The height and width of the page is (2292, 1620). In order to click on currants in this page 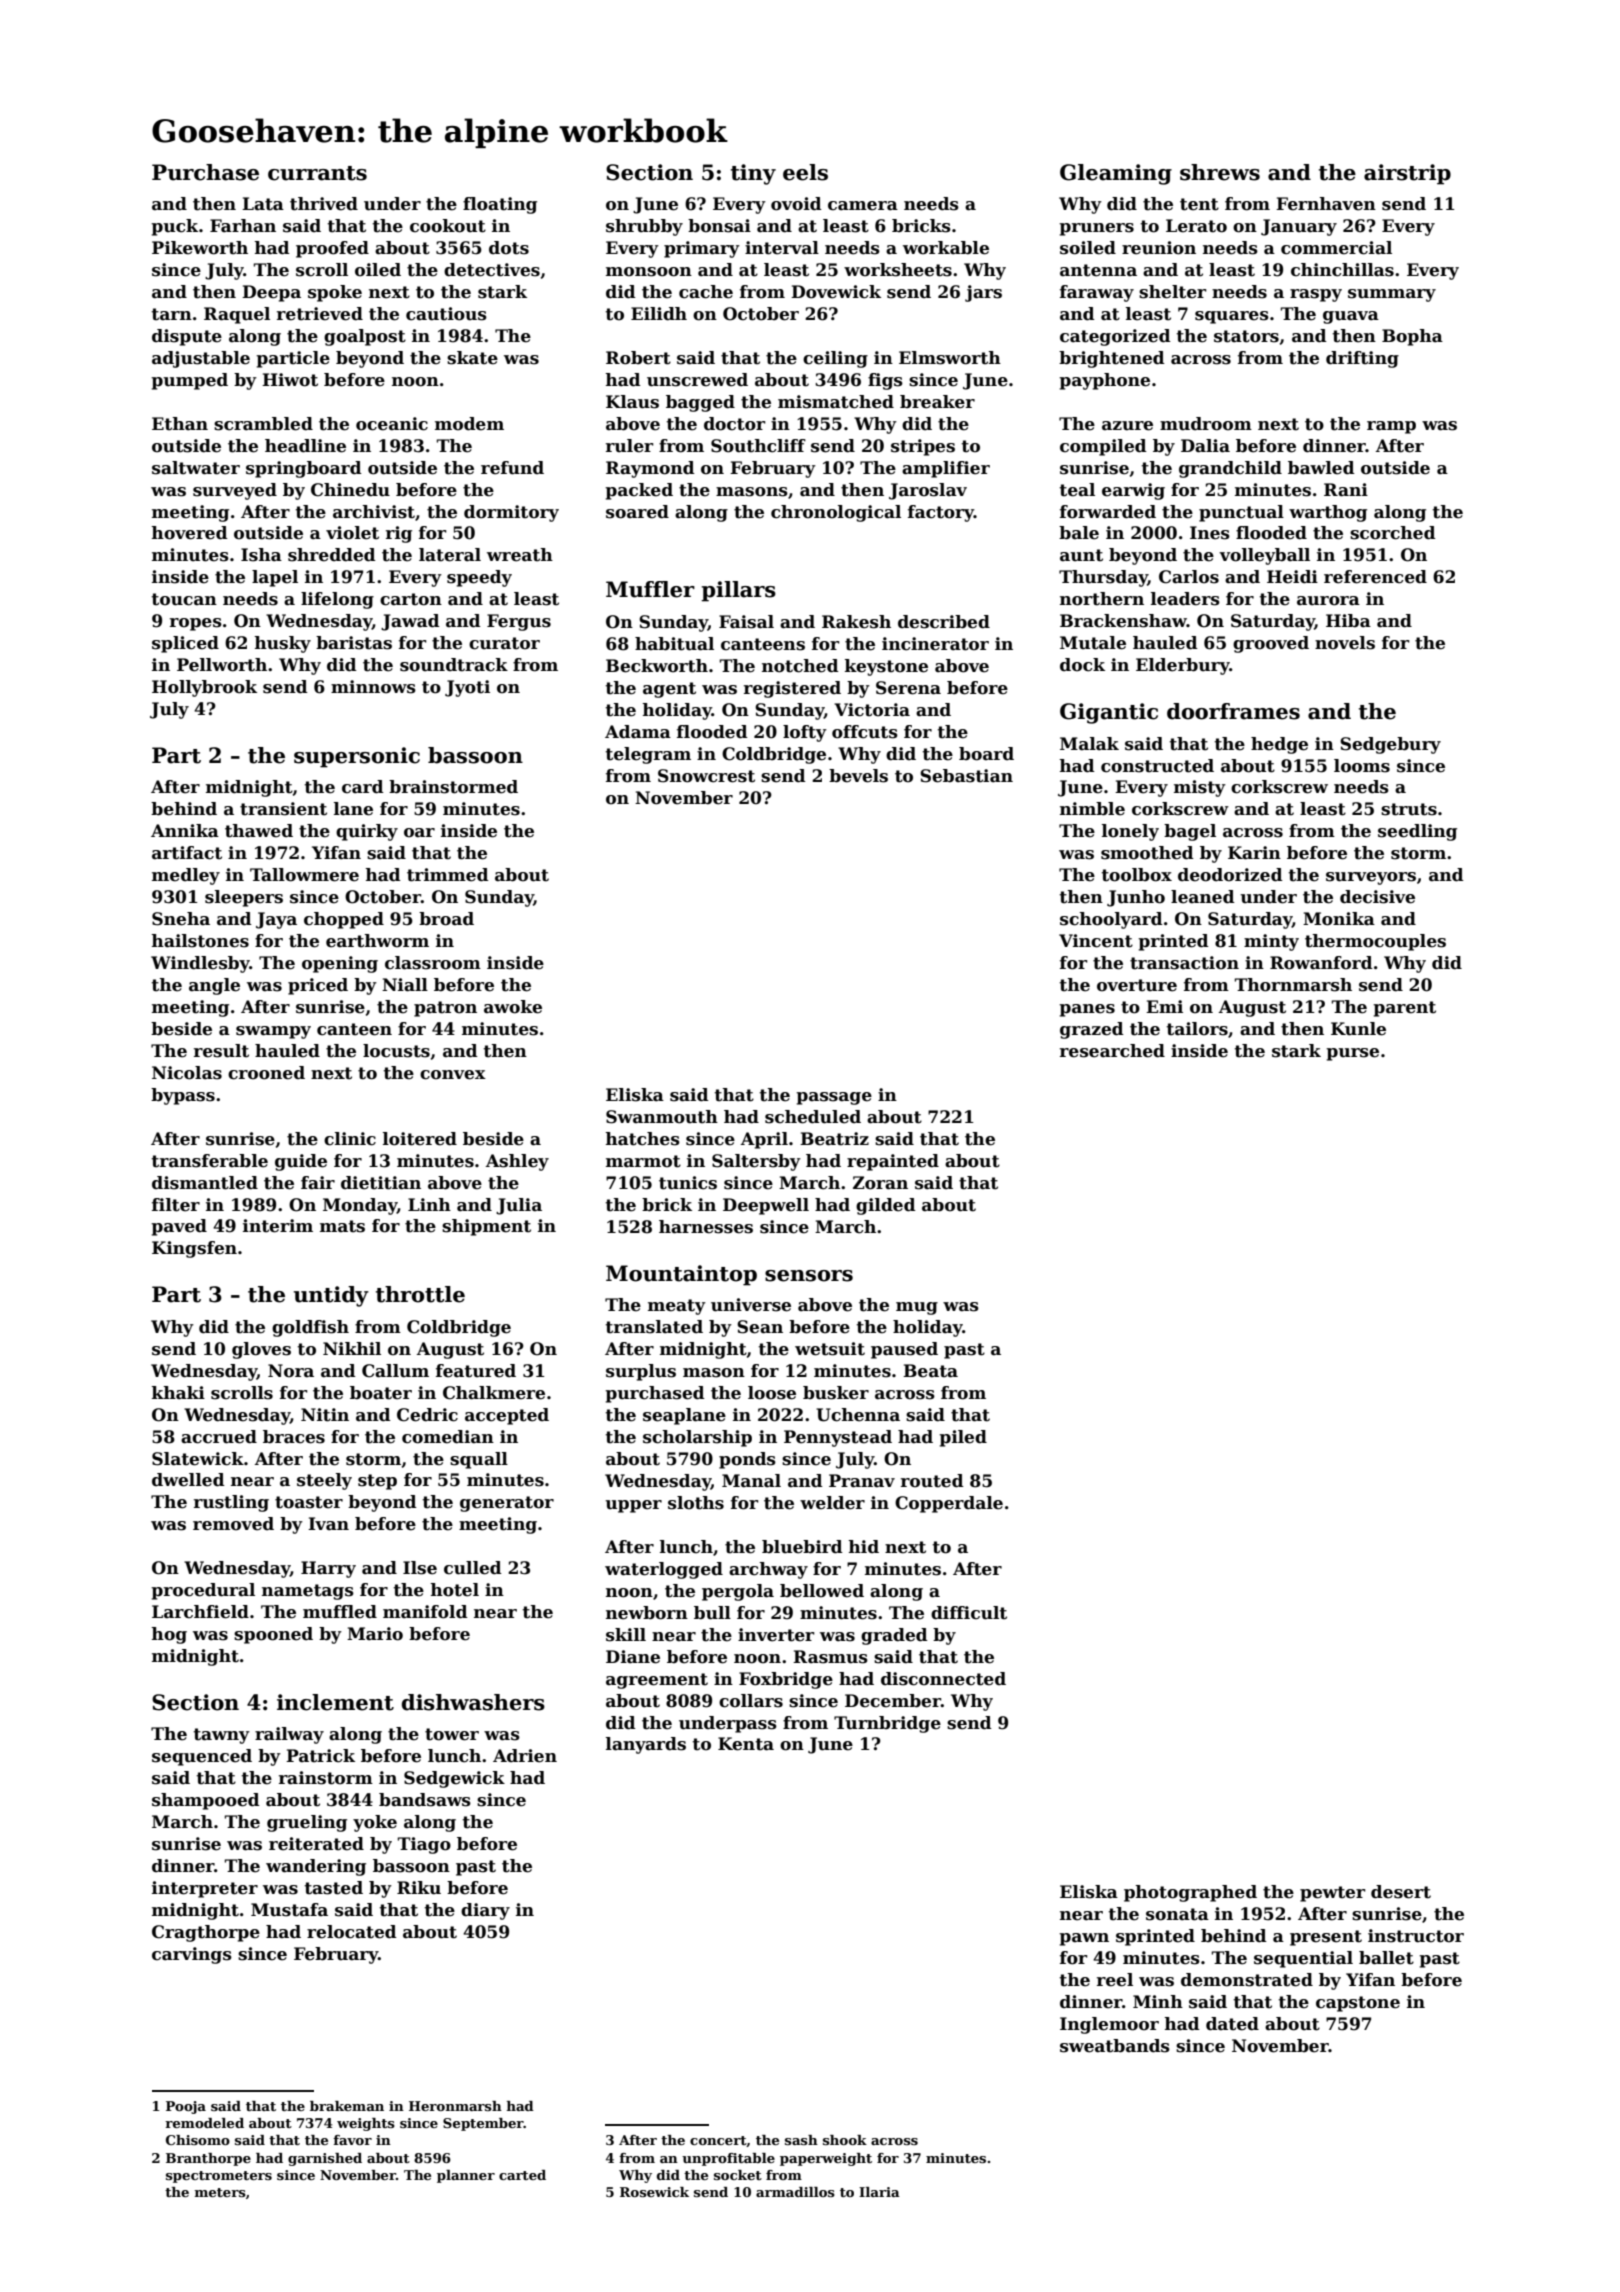, I will do `click(317, 173)`.
